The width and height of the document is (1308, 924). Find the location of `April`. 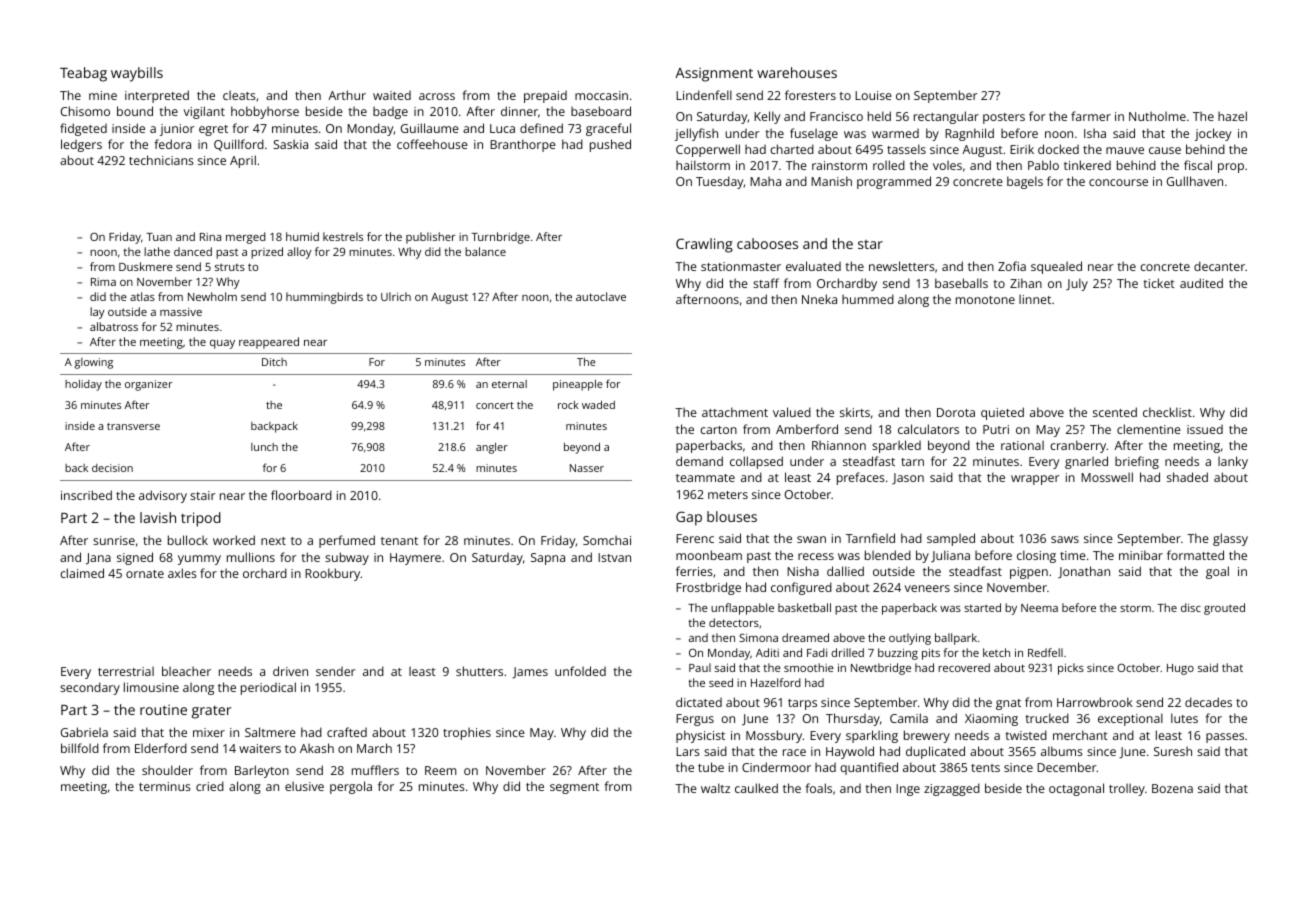

April is located at coordinates (243, 161).
